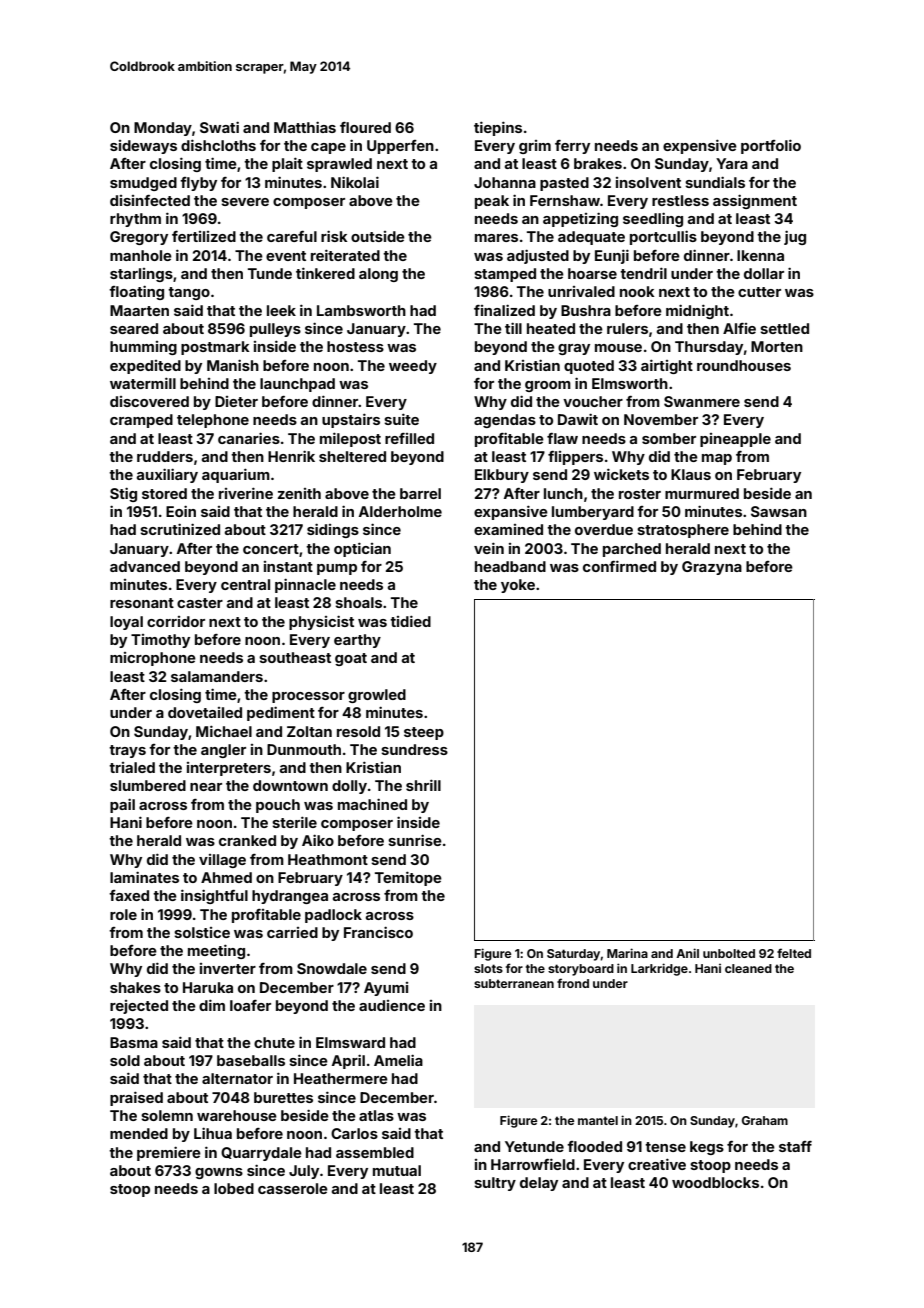 The height and width of the image is (1308, 924). Describe the element at coordinates (619, 566) in the image. I see `confirmed` at that location.
